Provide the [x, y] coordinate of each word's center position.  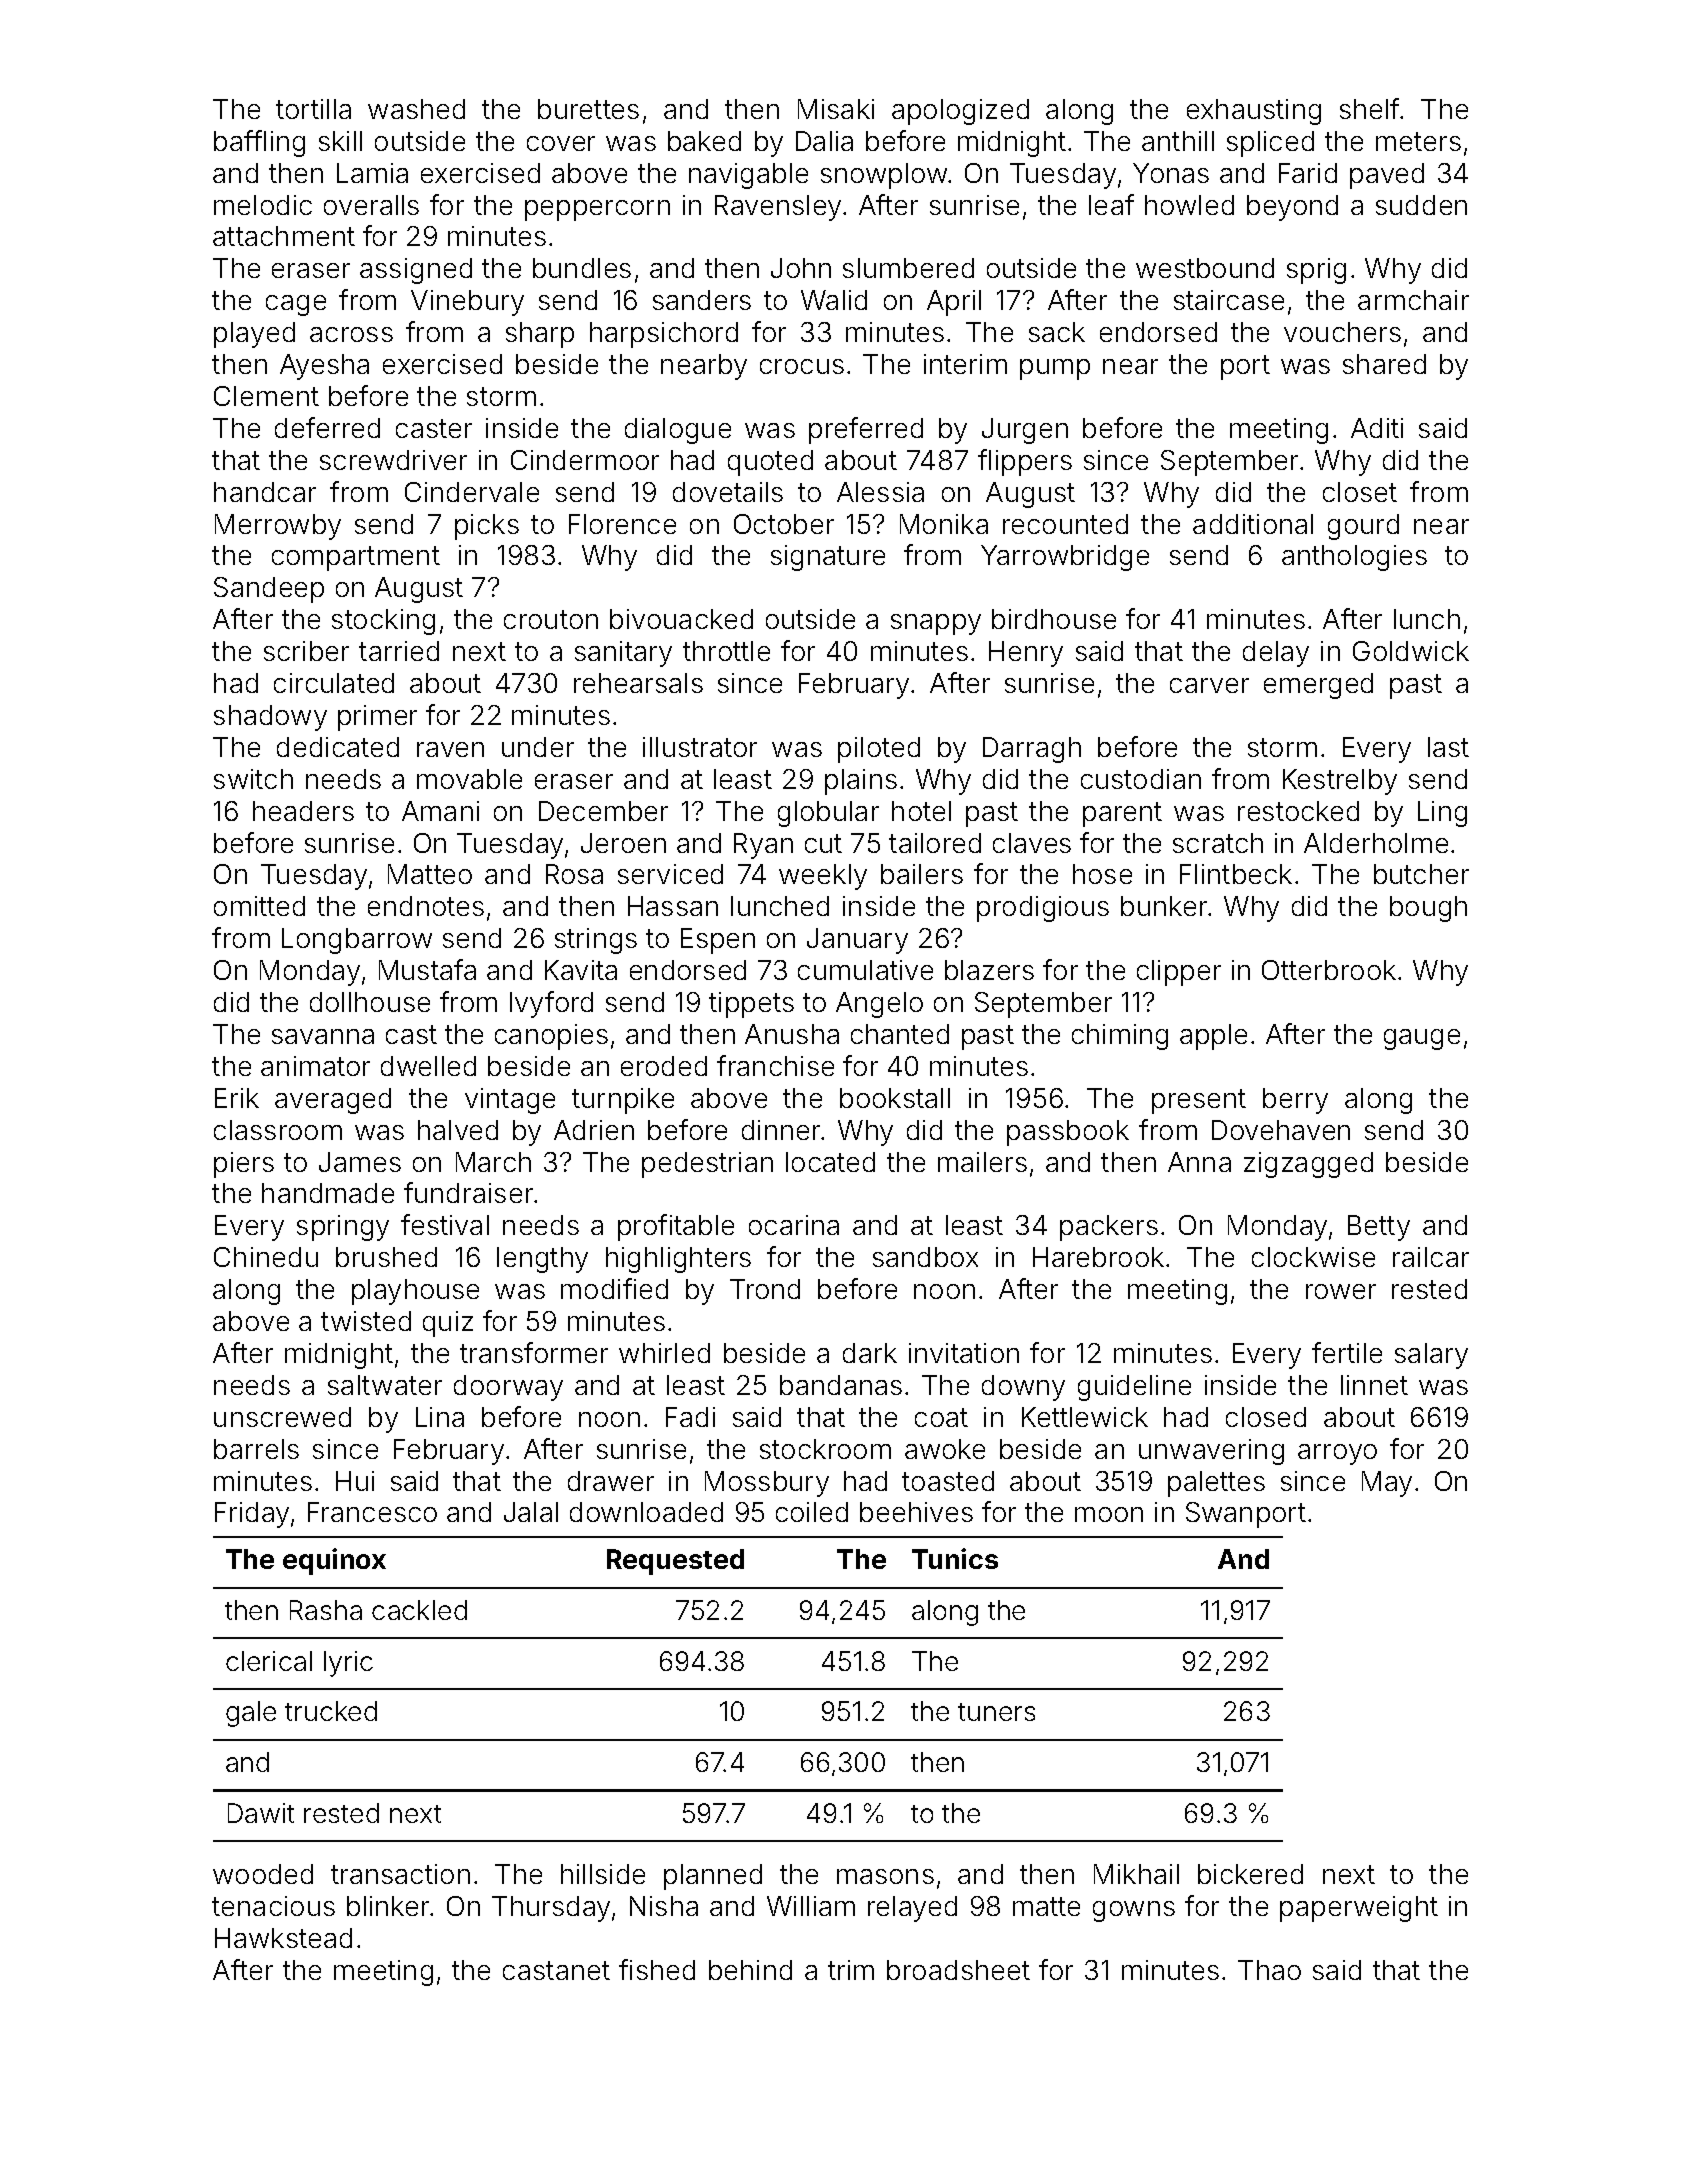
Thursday [551, 1909]
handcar [265, 492]
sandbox [925, 1257]
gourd [1363, 527]
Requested [675, 1562]
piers [244, 1165]
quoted [770, 463]
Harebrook [1098, 1257]
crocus [802, 366]
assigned [416, 271]
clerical [269, 1661]
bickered [1250, 1874]
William [811, 1906]
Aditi [1377, 428]
